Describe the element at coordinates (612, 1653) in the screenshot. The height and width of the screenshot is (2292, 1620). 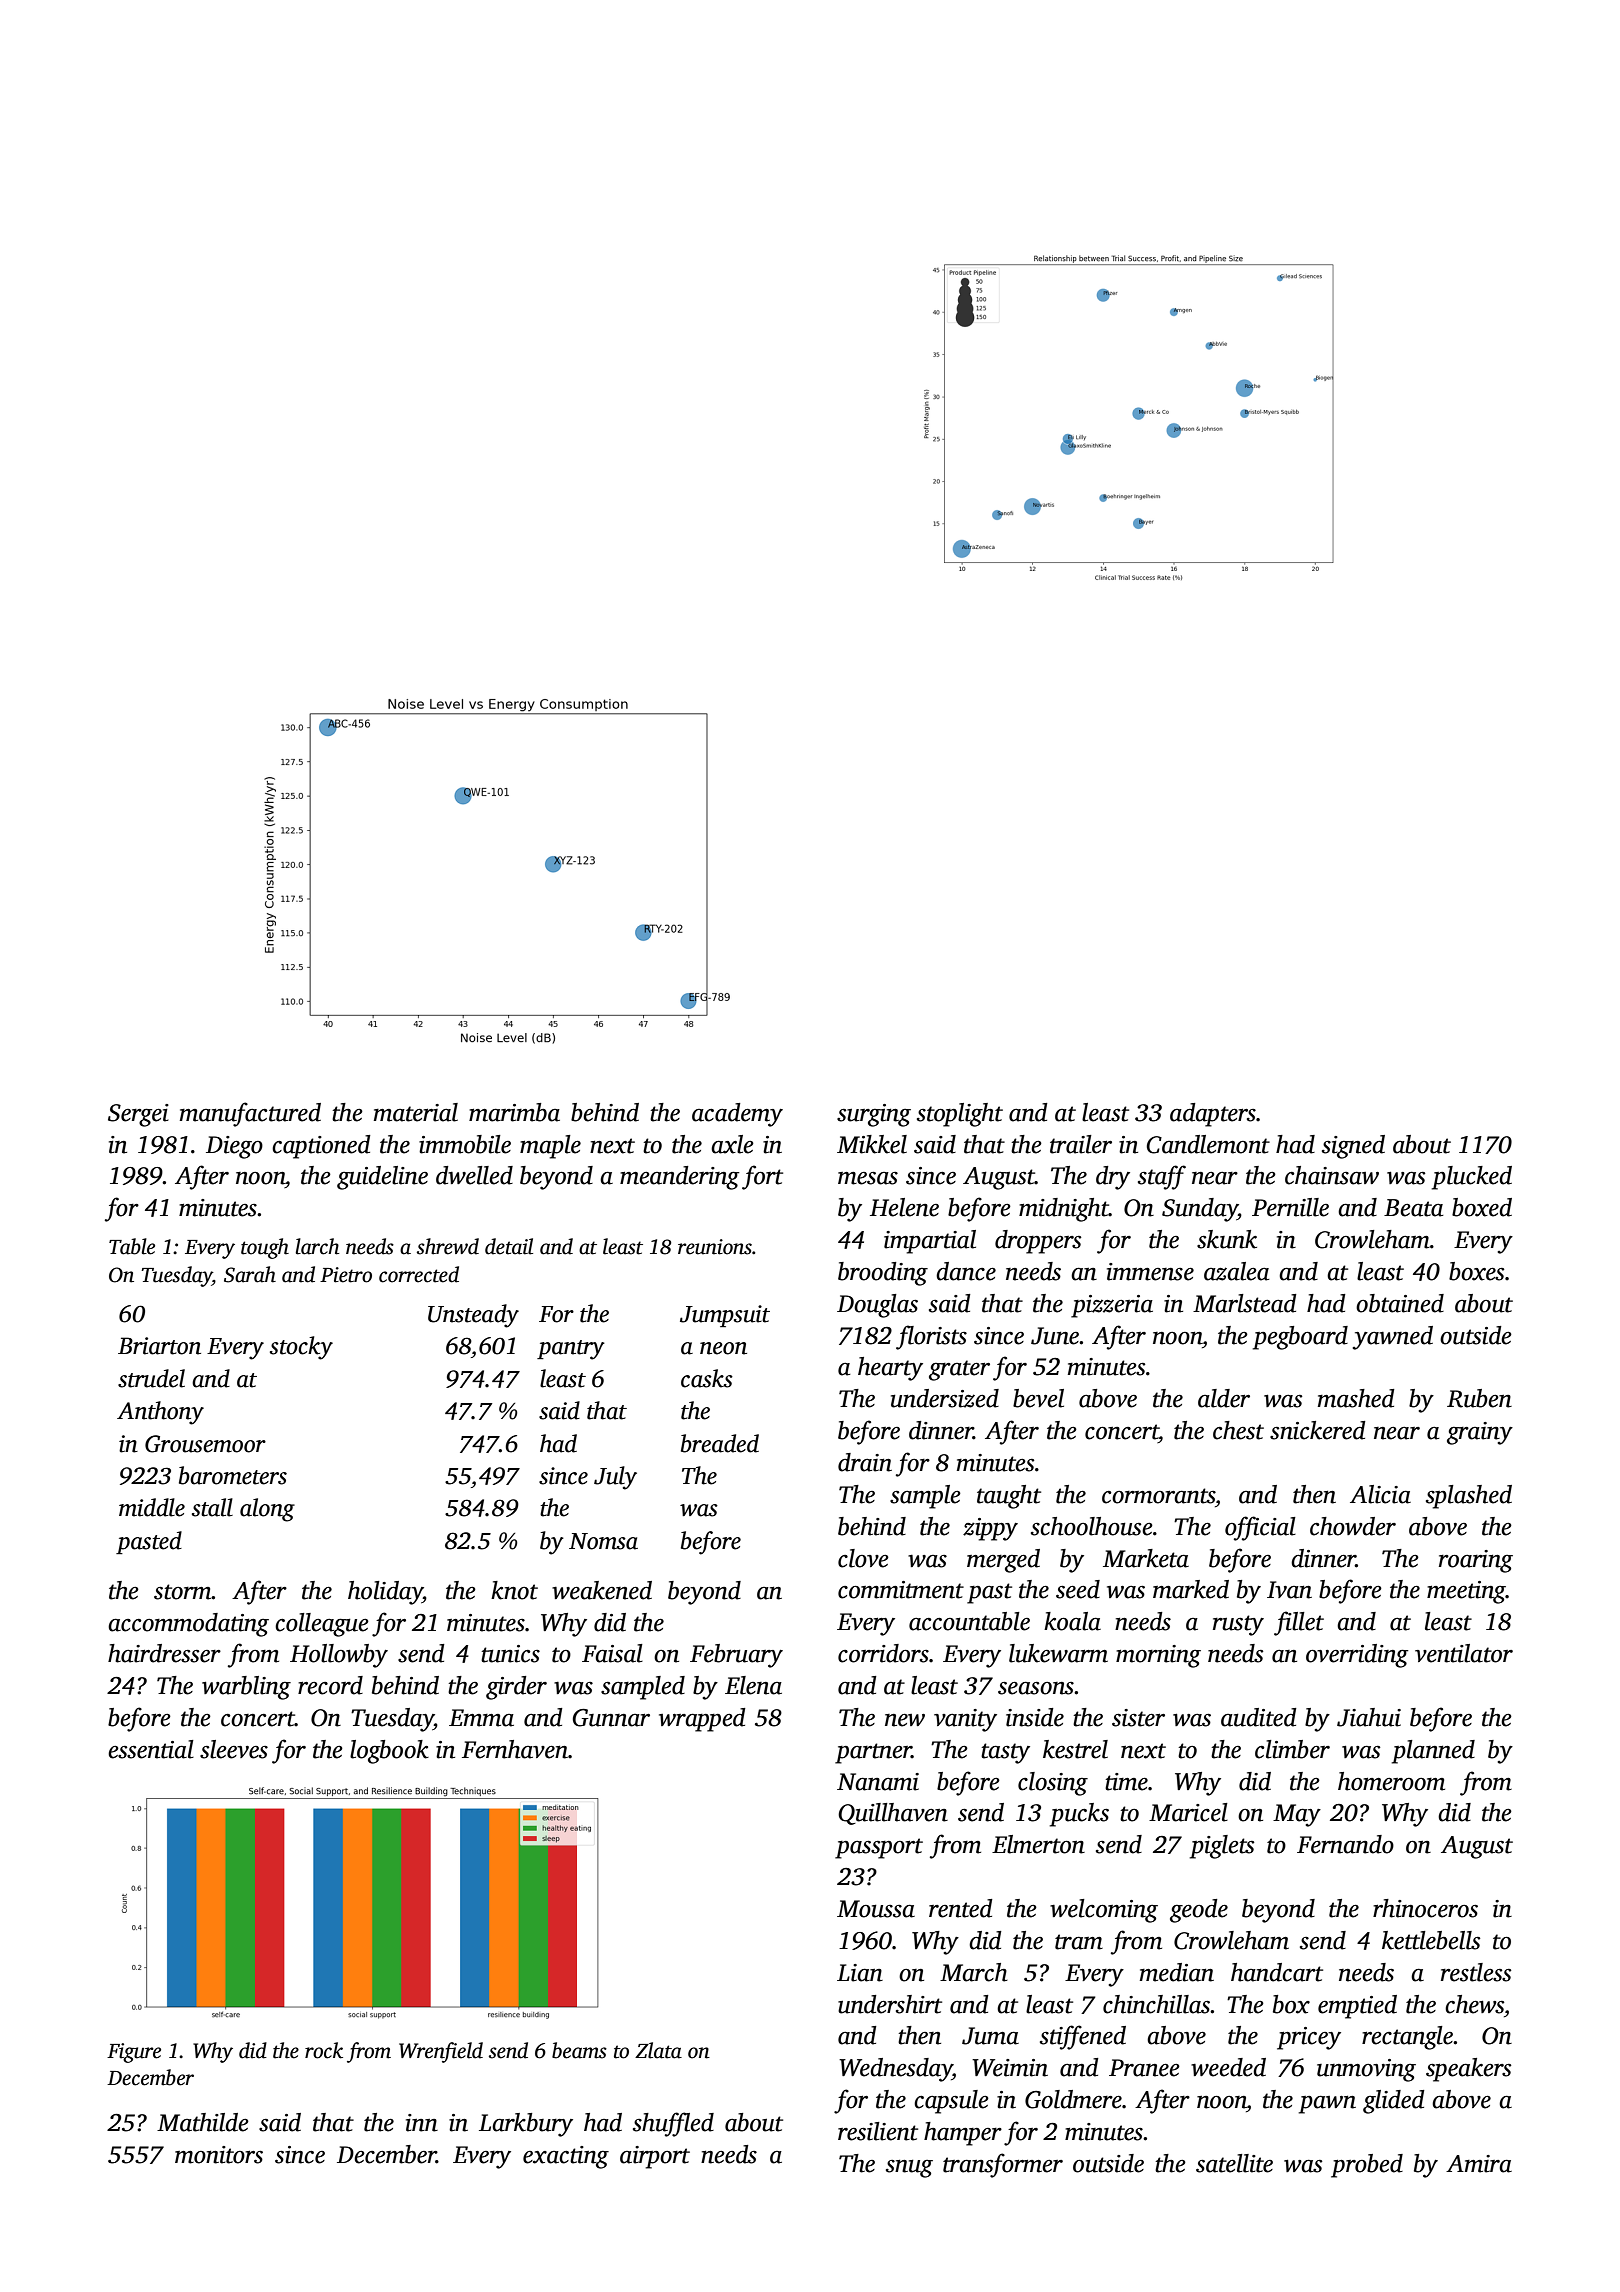
I see `Faisal` at that location.
